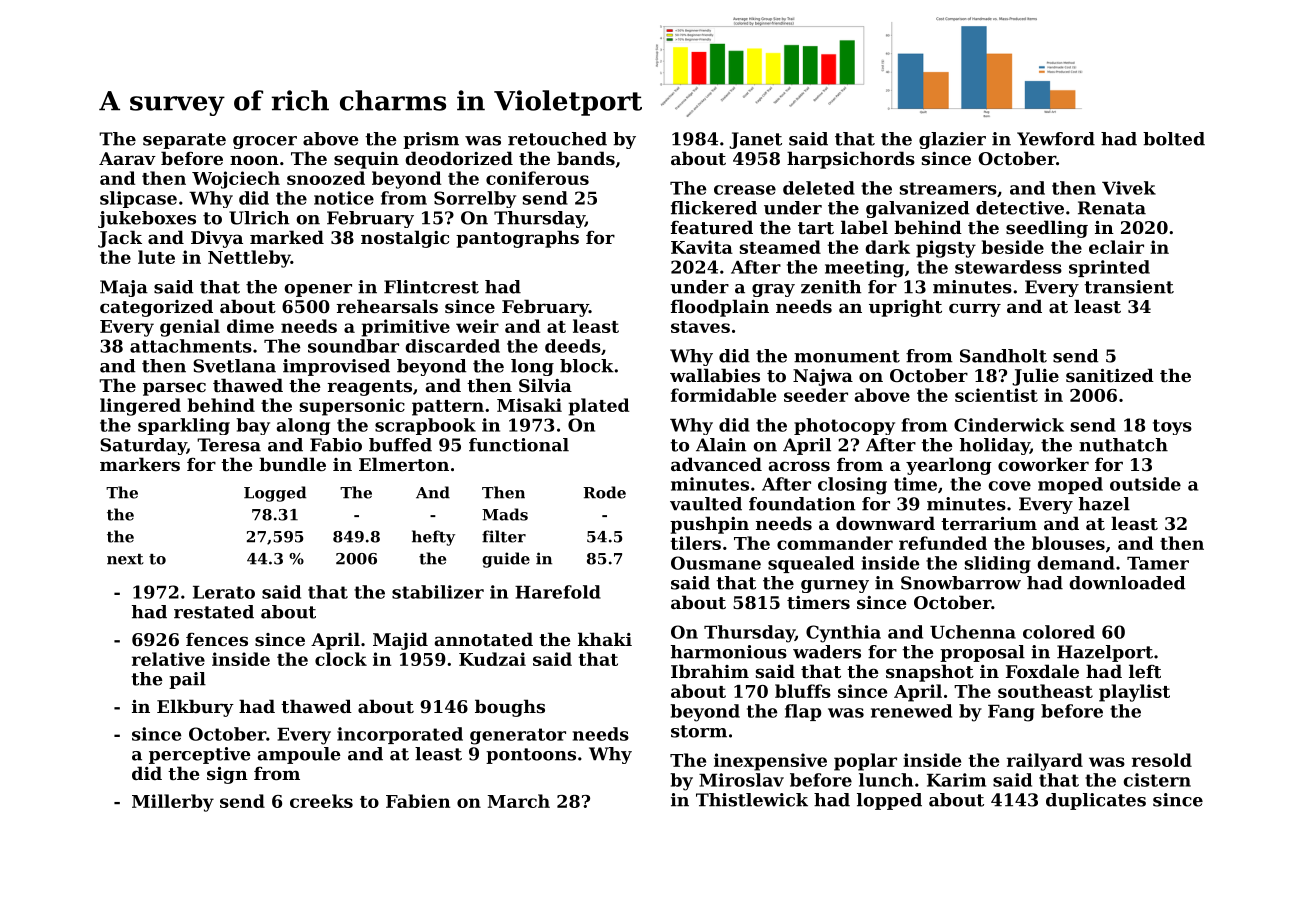  I want to click on streamers, so click(948, 188).
